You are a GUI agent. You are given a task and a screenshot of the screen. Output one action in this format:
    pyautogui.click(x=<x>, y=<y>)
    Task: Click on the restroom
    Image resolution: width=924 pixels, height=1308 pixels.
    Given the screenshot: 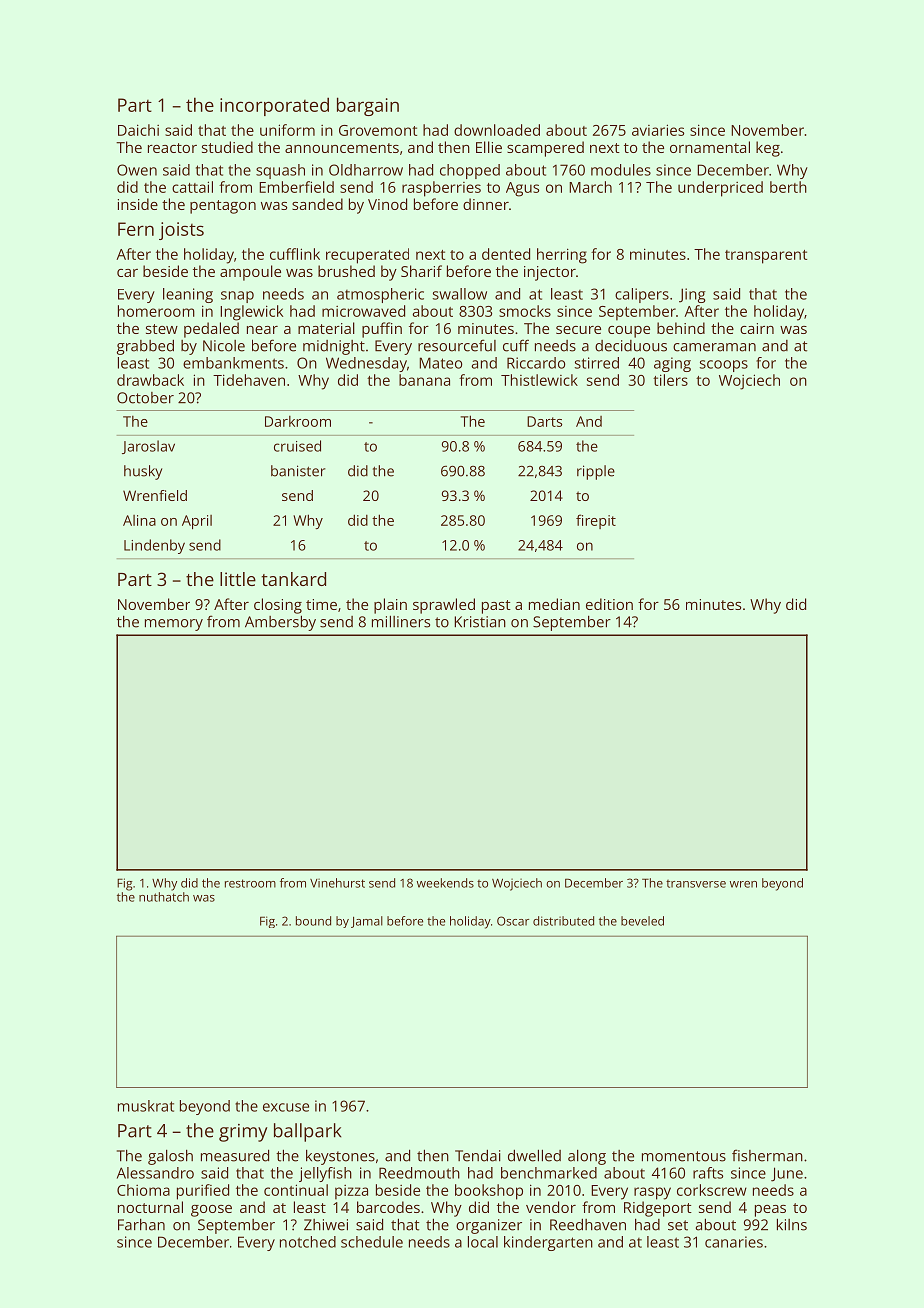 What is the action you would take?
    pyautogui.click(x=250, y=883)
